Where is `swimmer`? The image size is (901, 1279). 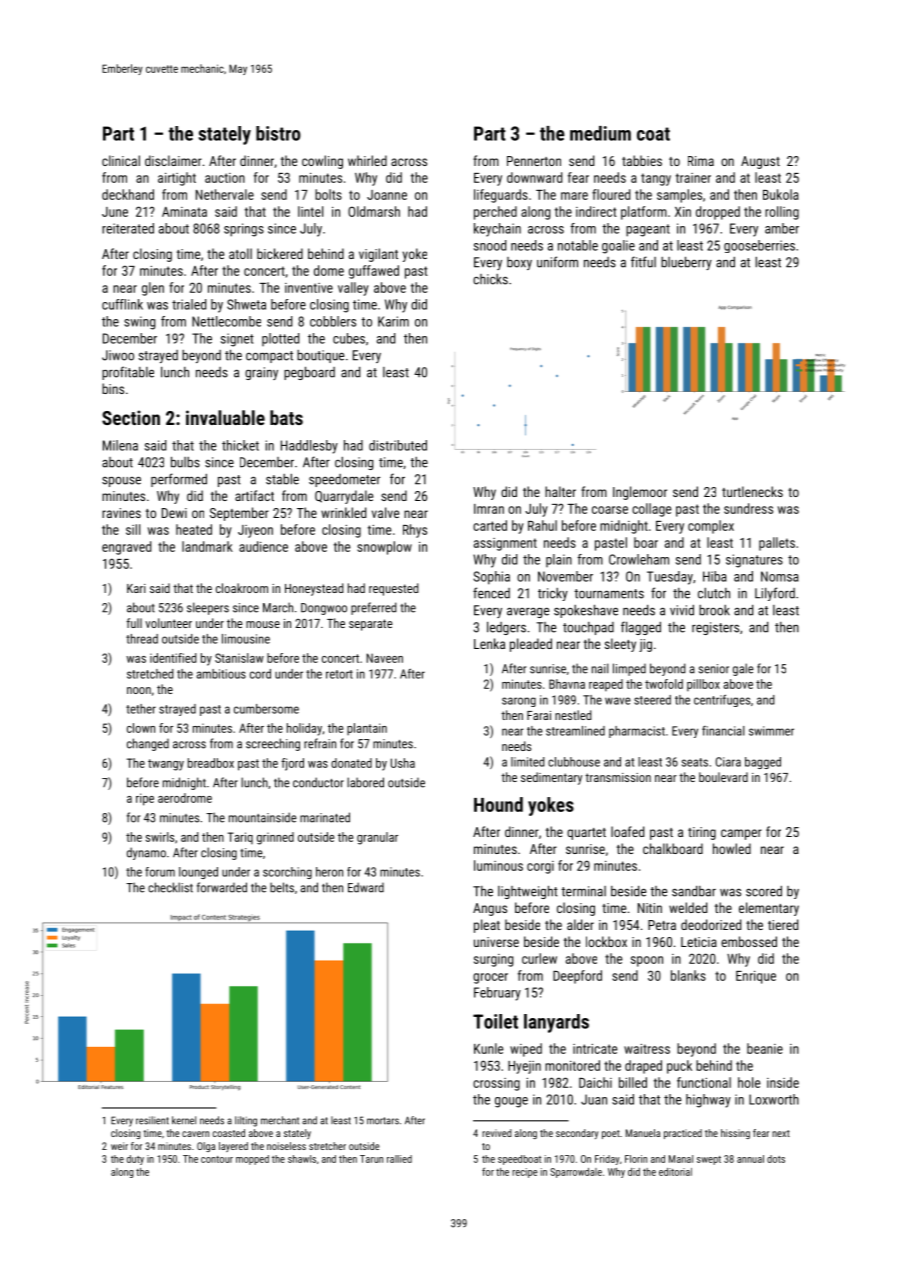
swimmer is located at coordinates (771, 731).
